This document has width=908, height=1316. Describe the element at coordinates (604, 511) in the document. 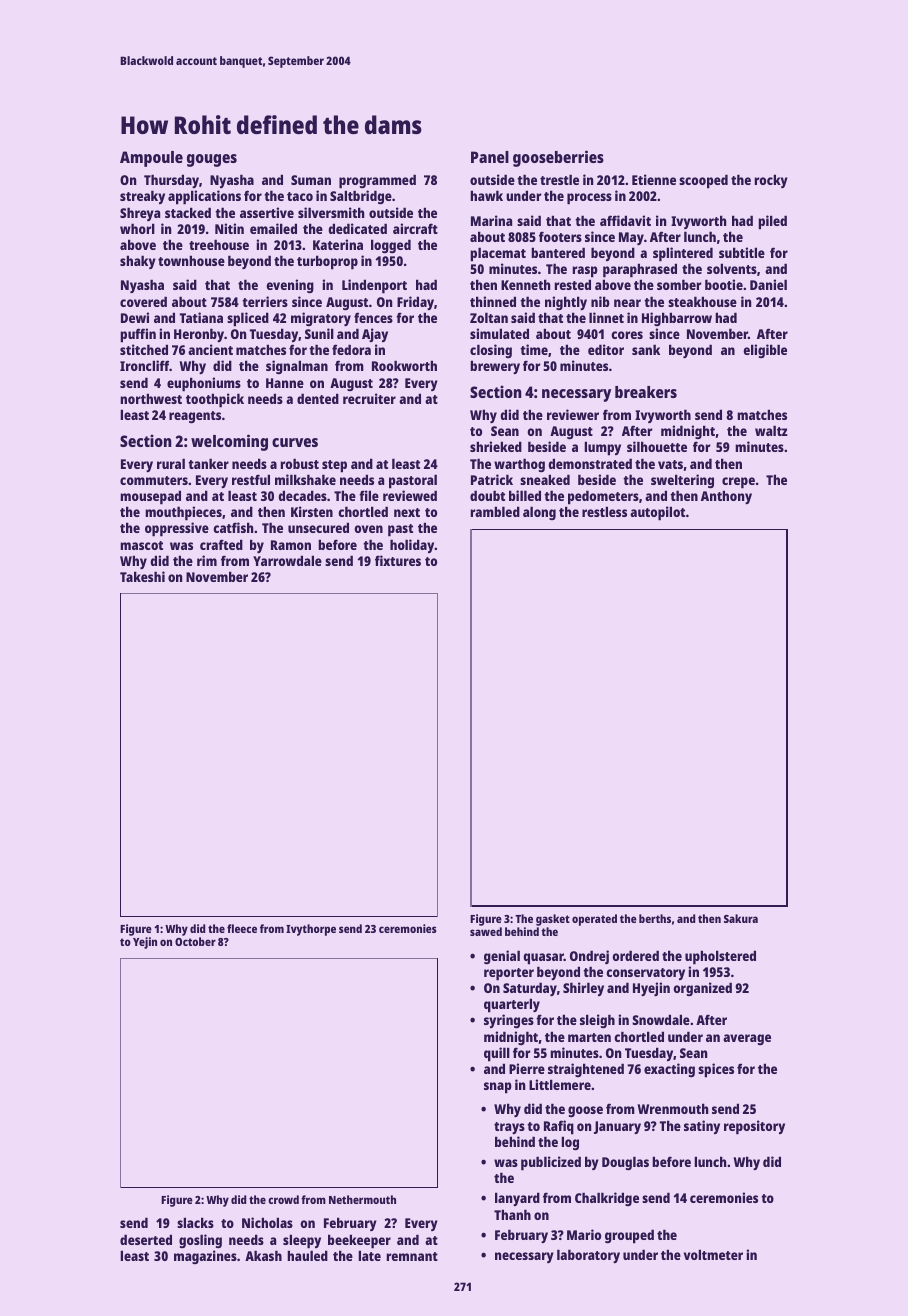

I see `restless` at that location.
